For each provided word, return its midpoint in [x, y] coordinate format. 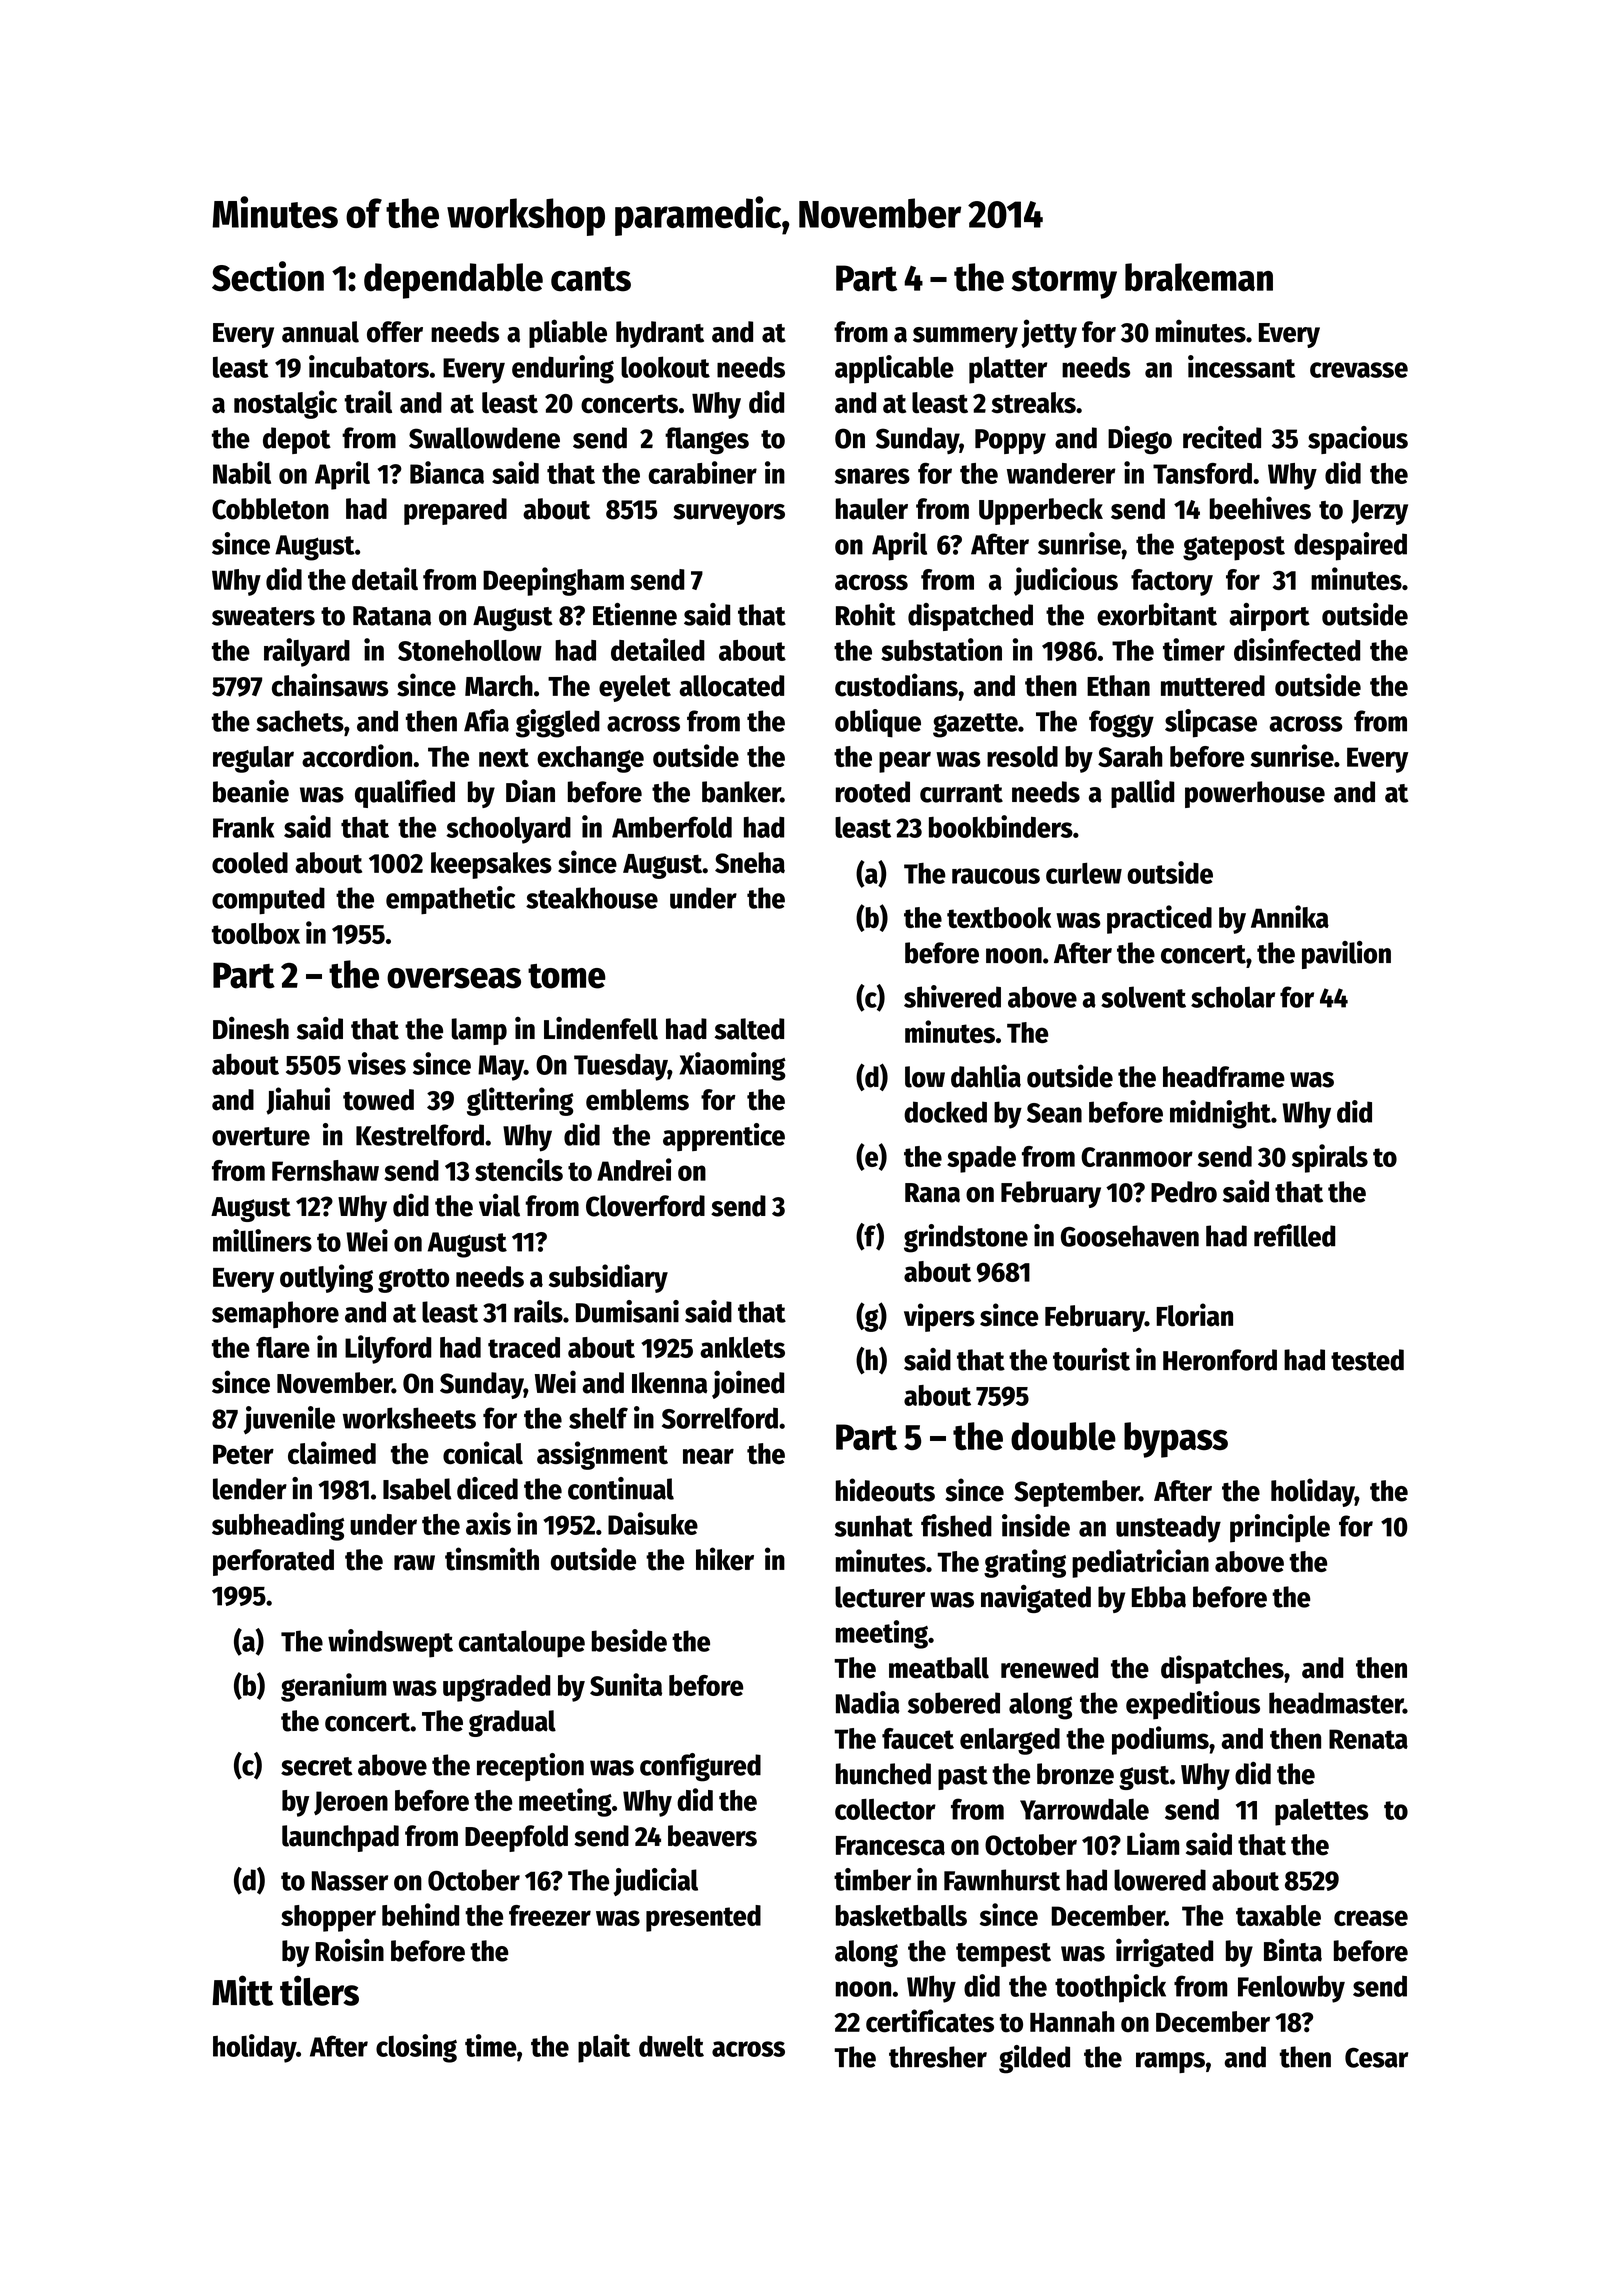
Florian [1194, 1315]
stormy [1064, 283]
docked [945, 1112]
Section [268, 276]
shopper [328, 1918]
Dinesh [251, 1028]
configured [700, 1767]
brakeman [1199, 277]
